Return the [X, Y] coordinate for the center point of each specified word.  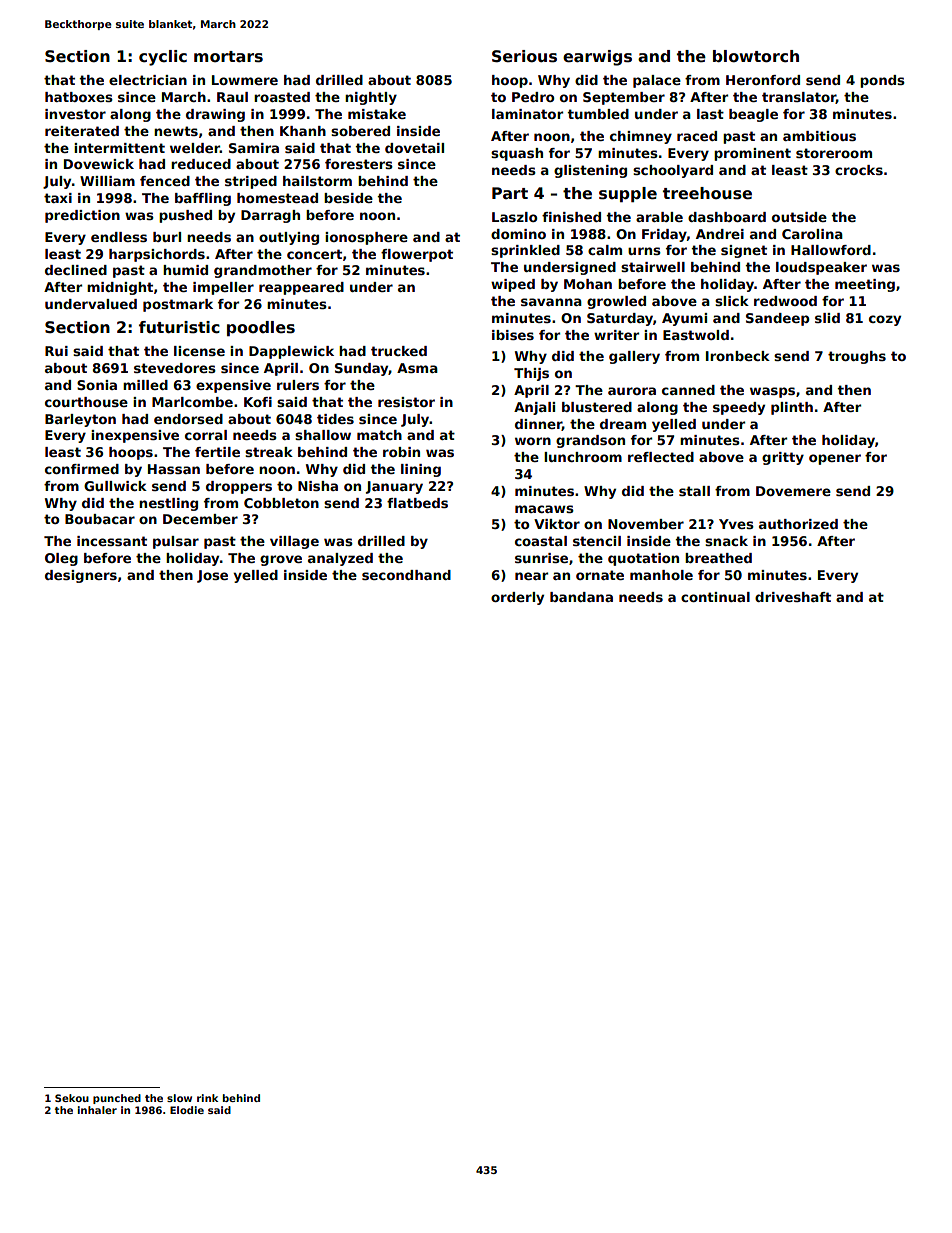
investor [75, 114]
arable [659, 217]
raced [697, 136]
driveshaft [793, 597]
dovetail [414, 148]
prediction [82, 216]
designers [81, 576]
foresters [359, 164]
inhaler [97, 1110]
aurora [632, 391]
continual [715, 597]
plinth [792, 408]
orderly [517, 598]
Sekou [72, 1098]
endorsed [188, 419]
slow [179, 1098]
